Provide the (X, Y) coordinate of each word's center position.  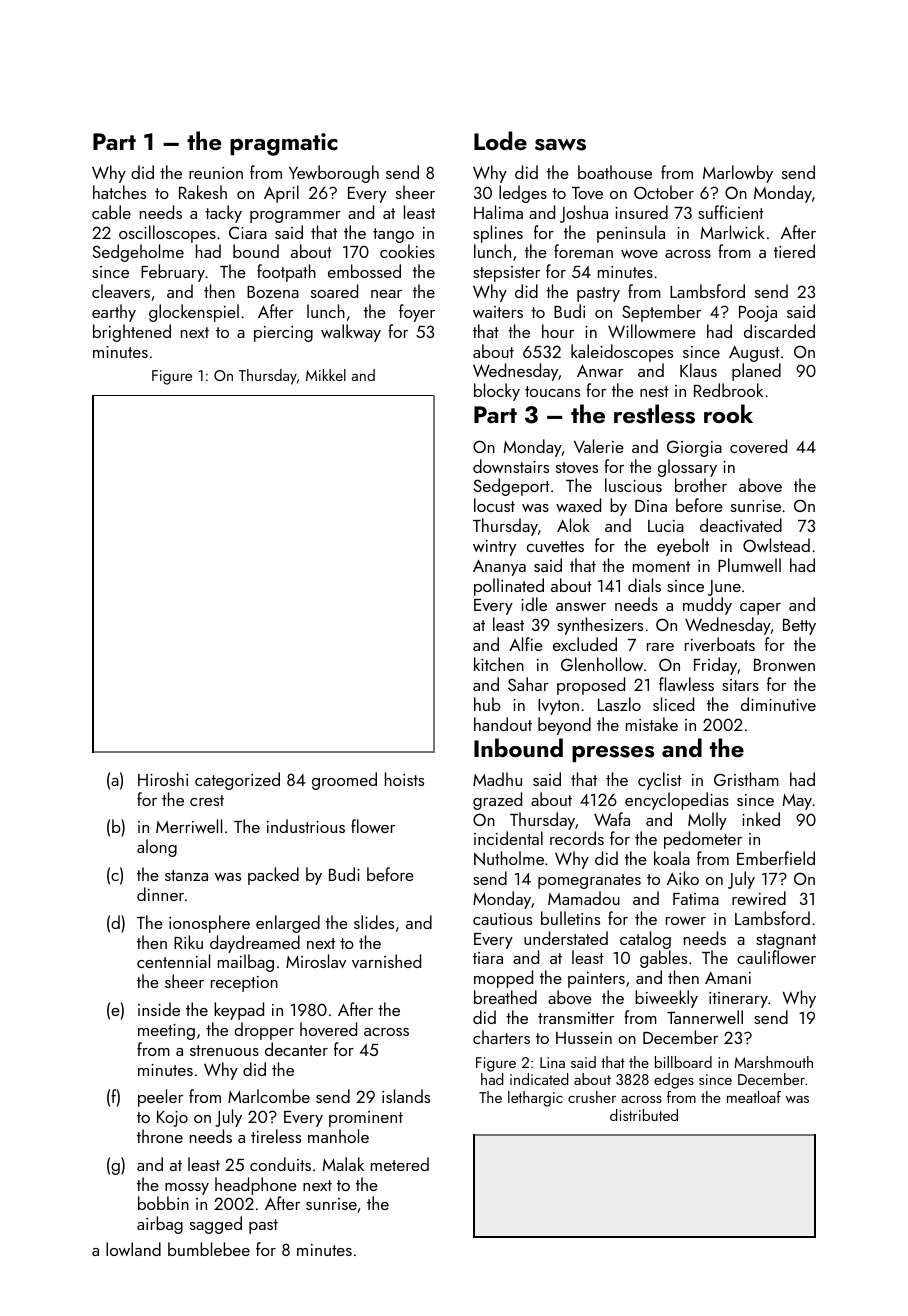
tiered (794, 251)
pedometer (703, 840)
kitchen (499, 664)
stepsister (506, 274)
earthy (114, 313)
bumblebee (209, 1249)
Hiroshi (163, 779)
